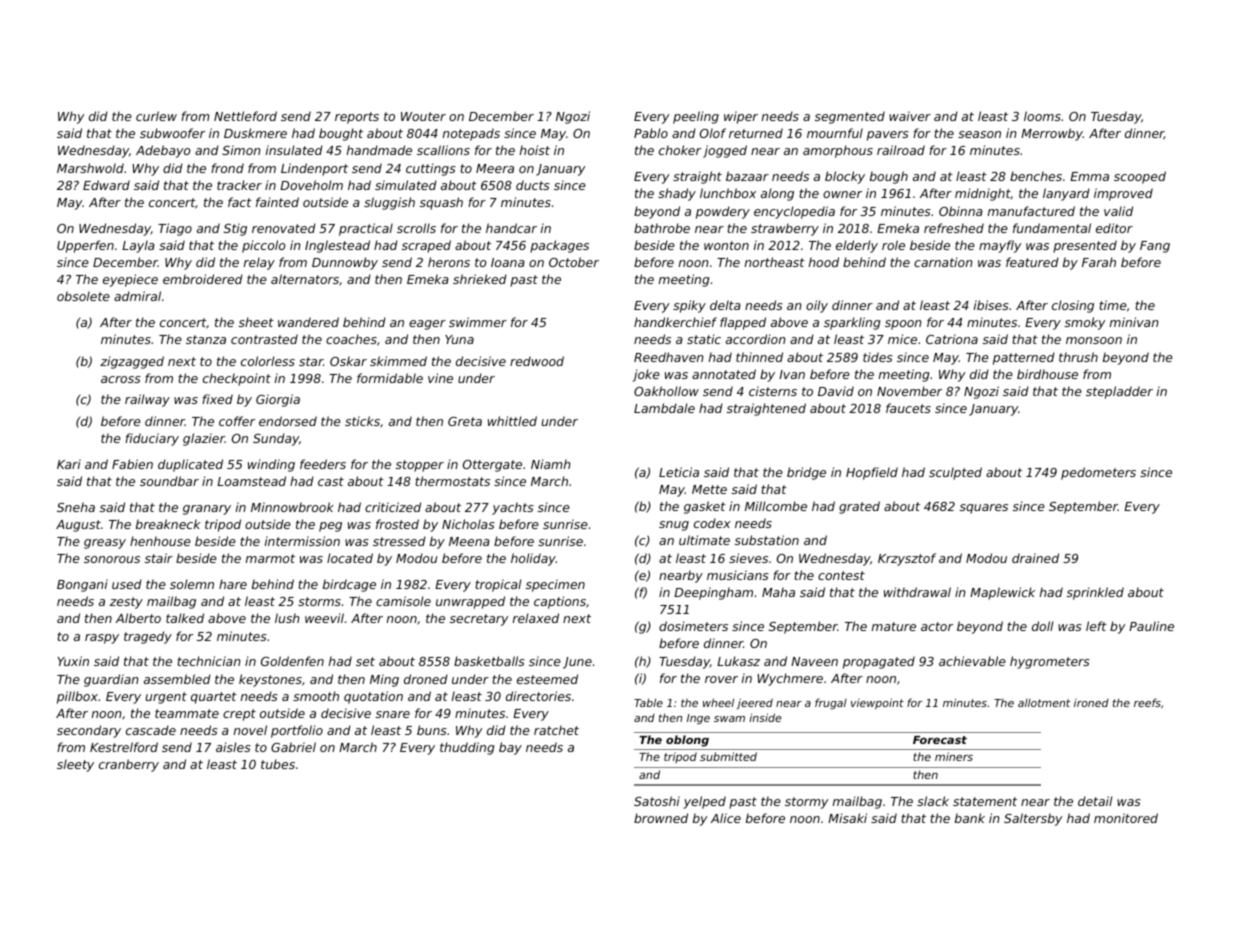 The height and width of the screenshot is (952, 1233). Describe the element at coordinates (308, 322) in the screenshot. I see `wandered` at that location.
